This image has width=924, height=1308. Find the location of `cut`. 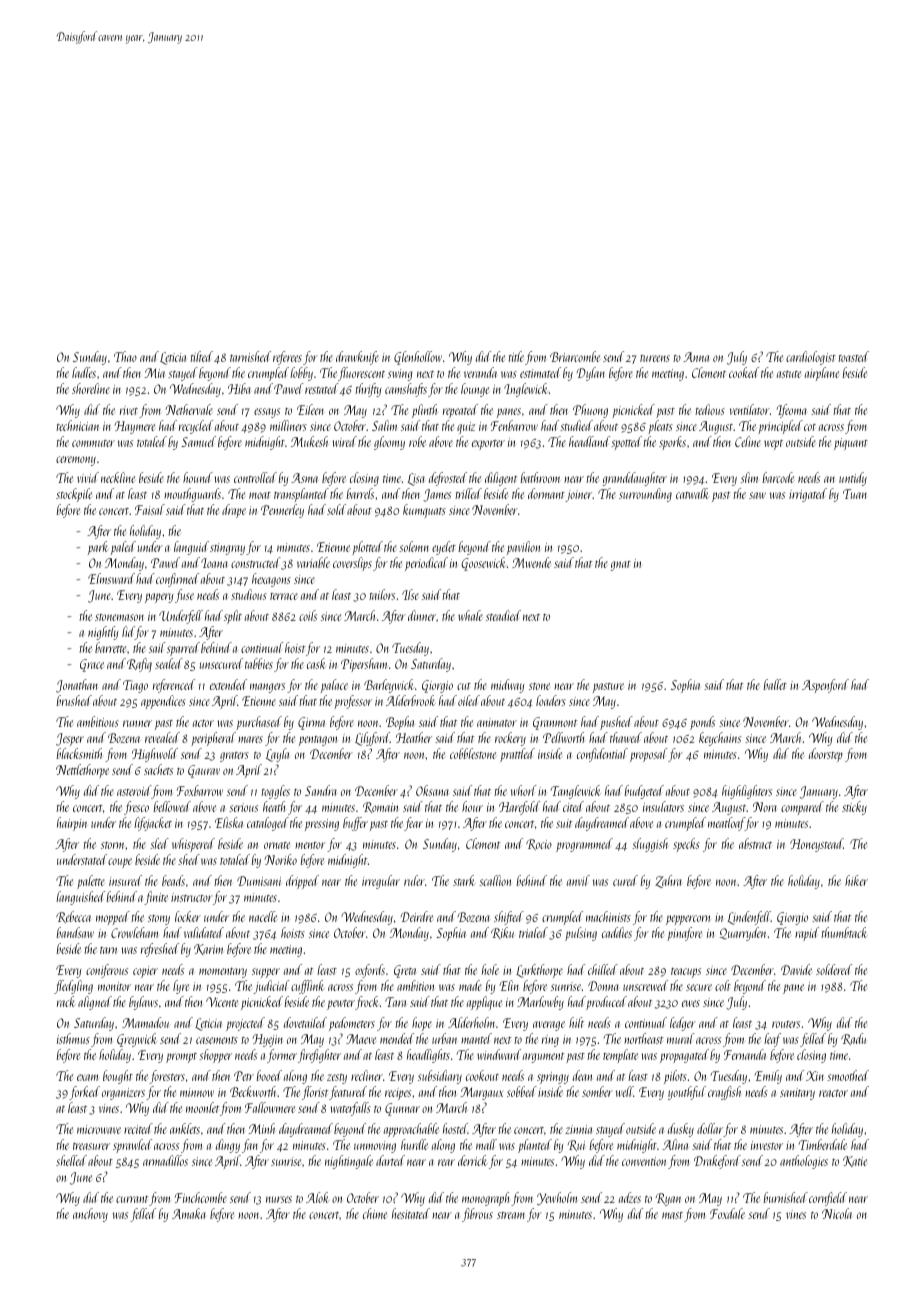

cut is located at coordinates (464, 686).
